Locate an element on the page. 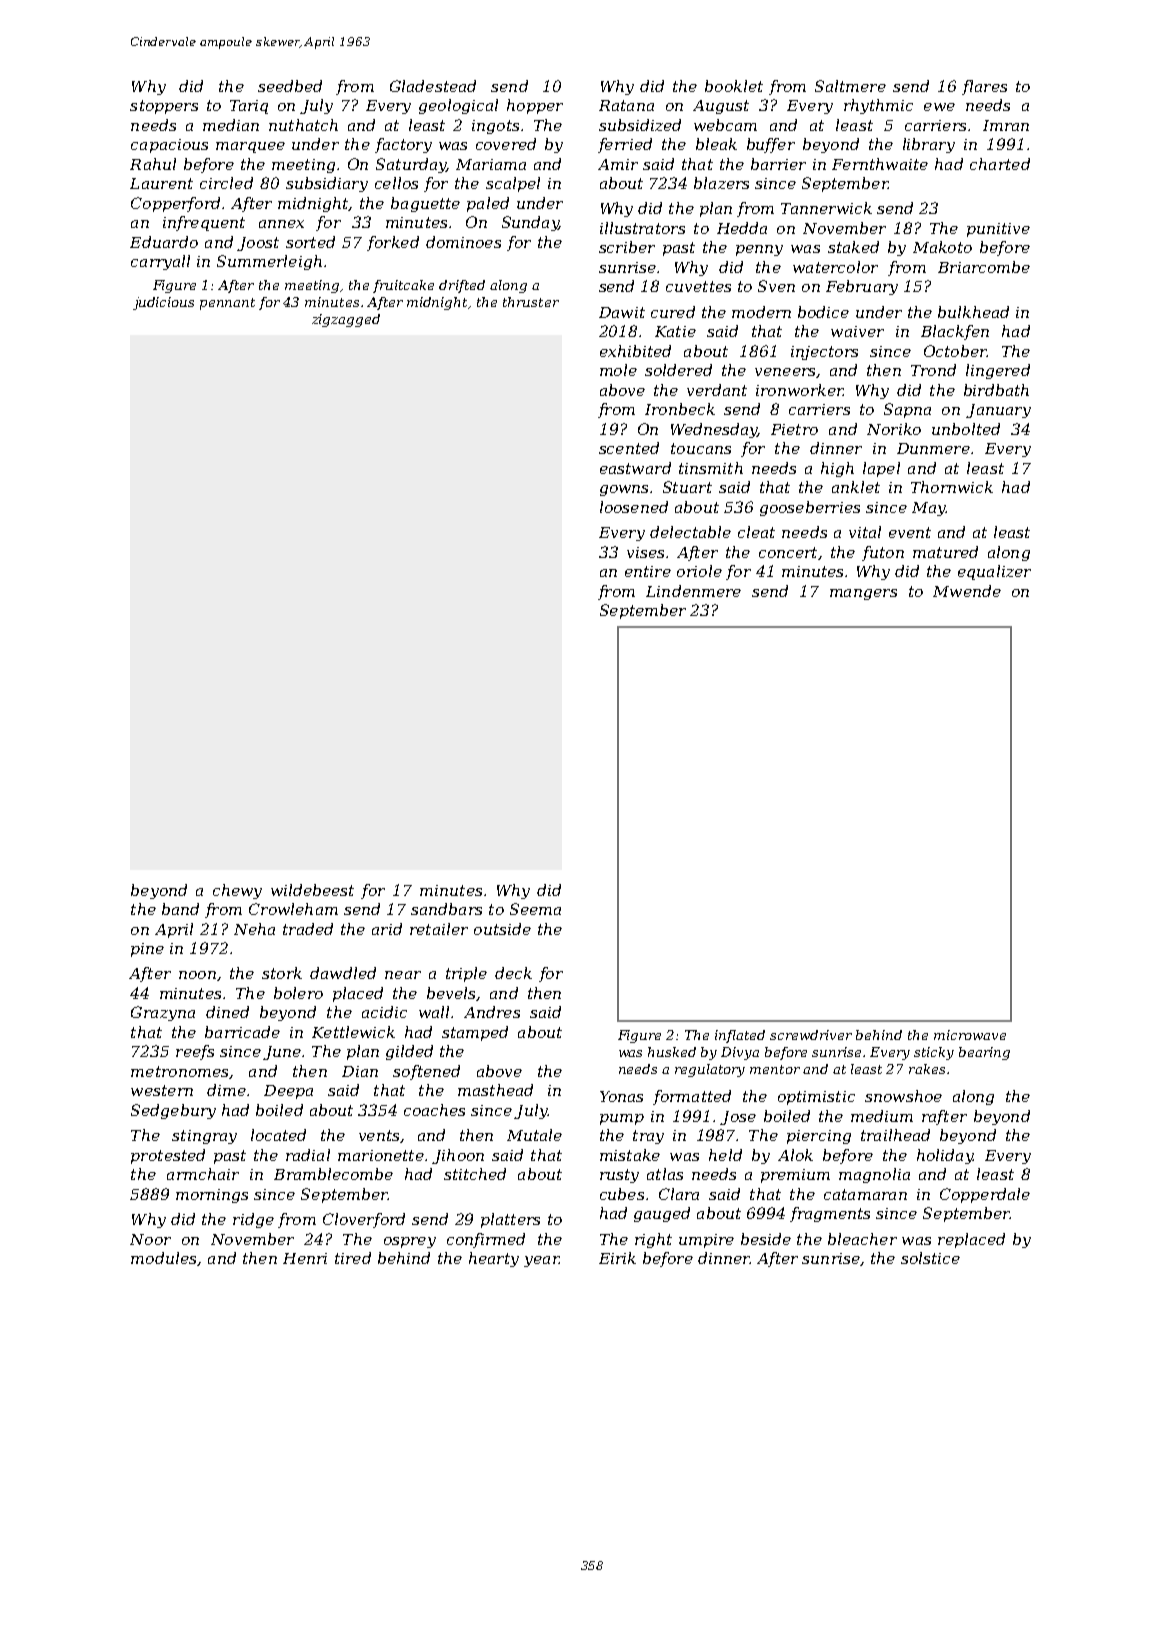 Image resolution: width=1161 pixels, height=1642 pixels. illustrators is located at coordinates (642, 228).
